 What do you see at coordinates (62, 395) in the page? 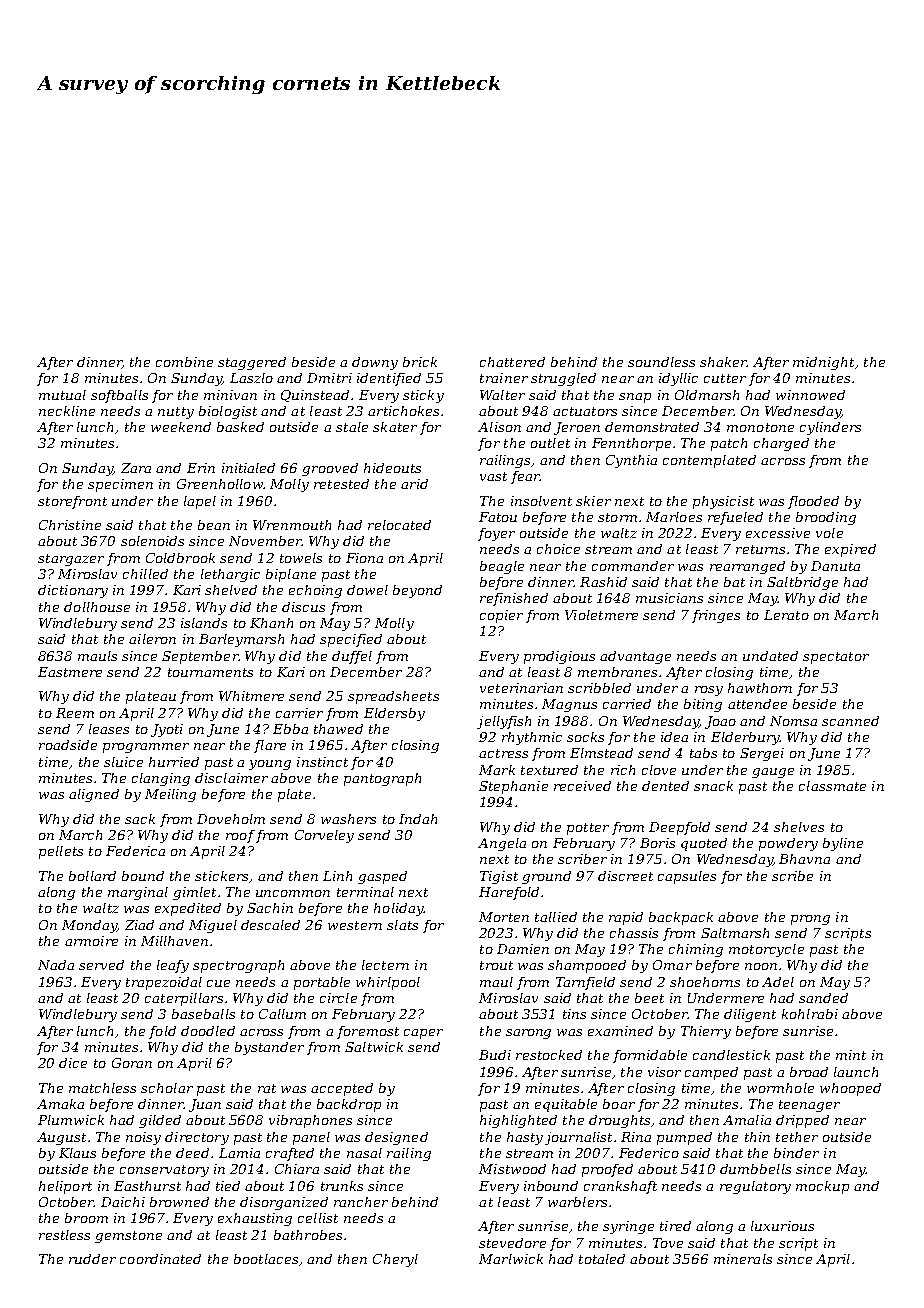
I see `mutual` at bounding box center [62, 395].
